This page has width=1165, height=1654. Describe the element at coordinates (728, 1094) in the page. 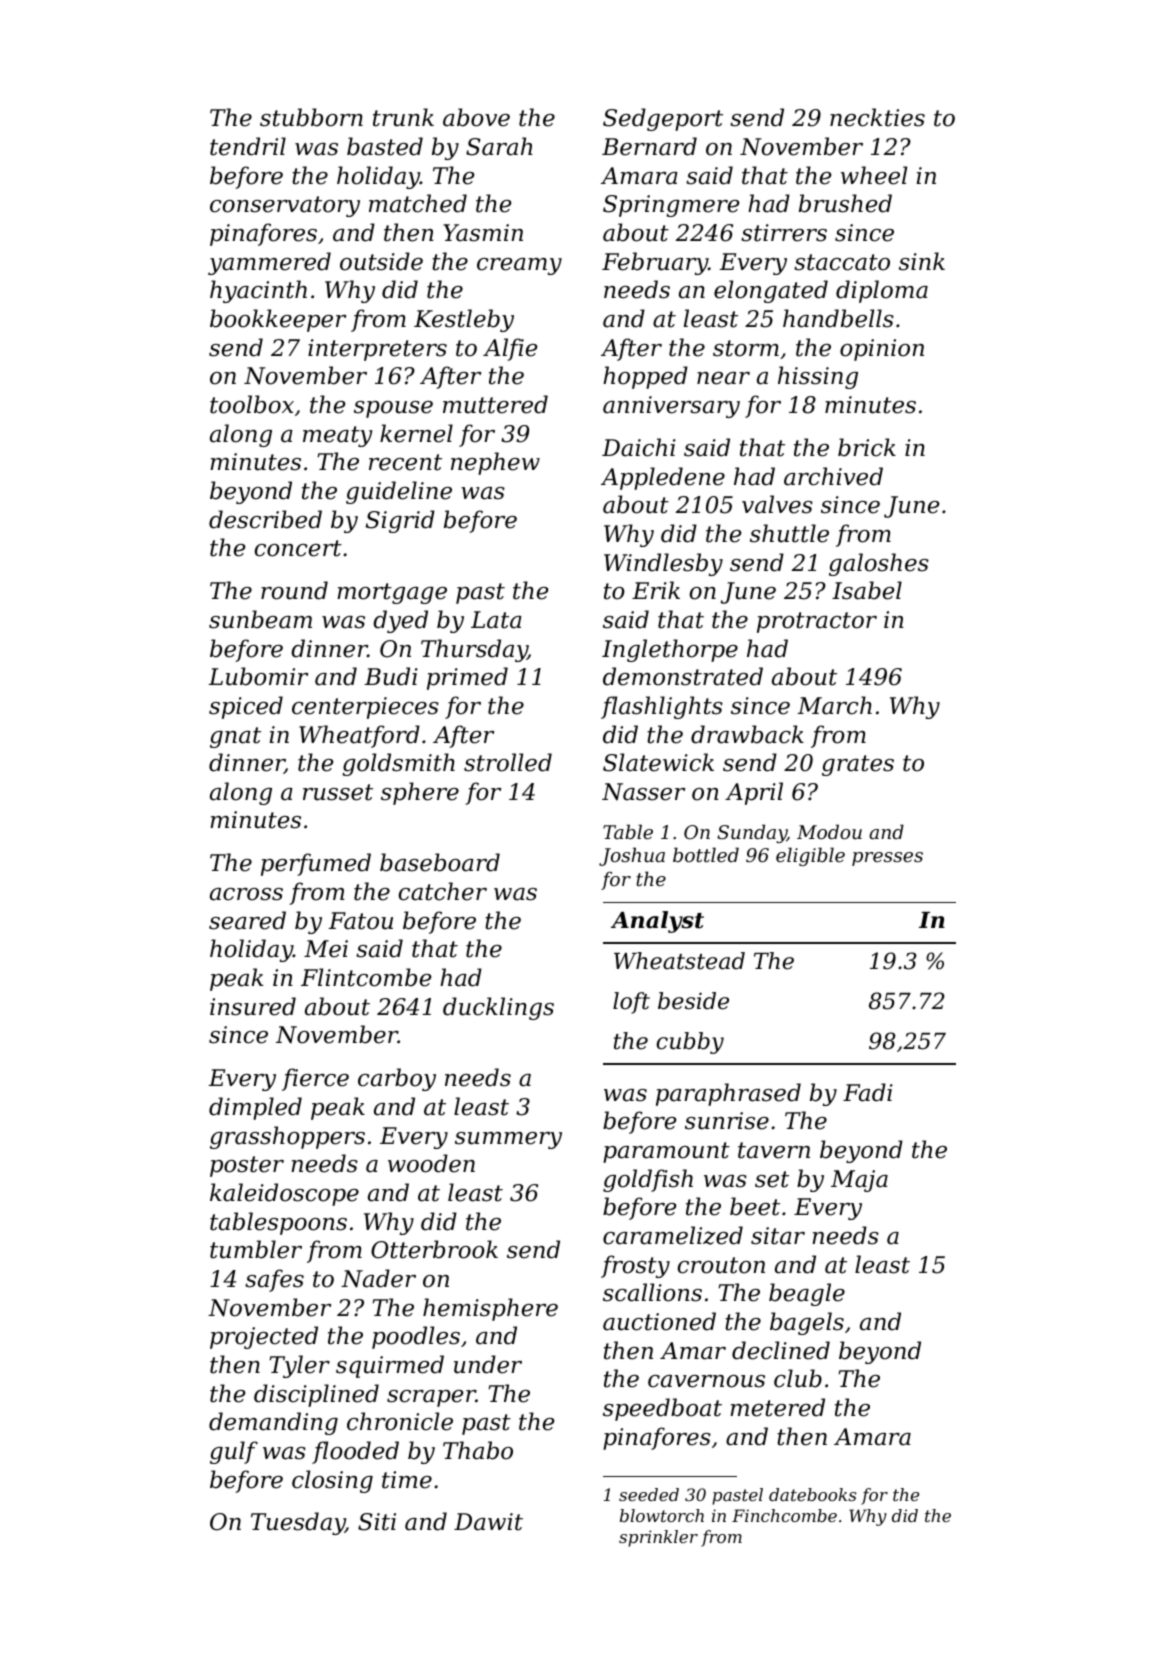

I see `paraphrased` at that location.
